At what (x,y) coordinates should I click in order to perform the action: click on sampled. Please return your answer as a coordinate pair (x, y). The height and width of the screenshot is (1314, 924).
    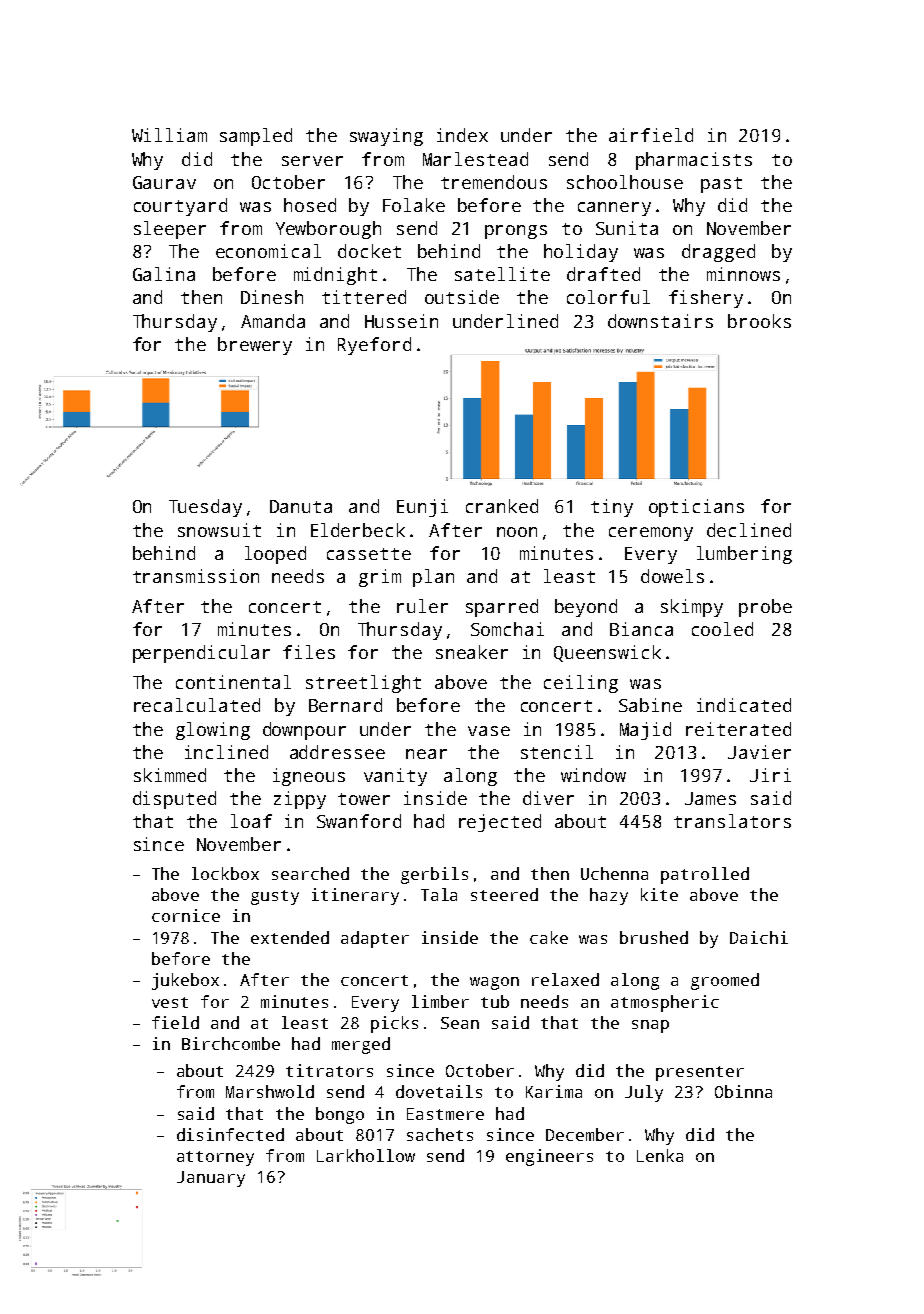
    Looking at the image, I should click on (256, 137).
